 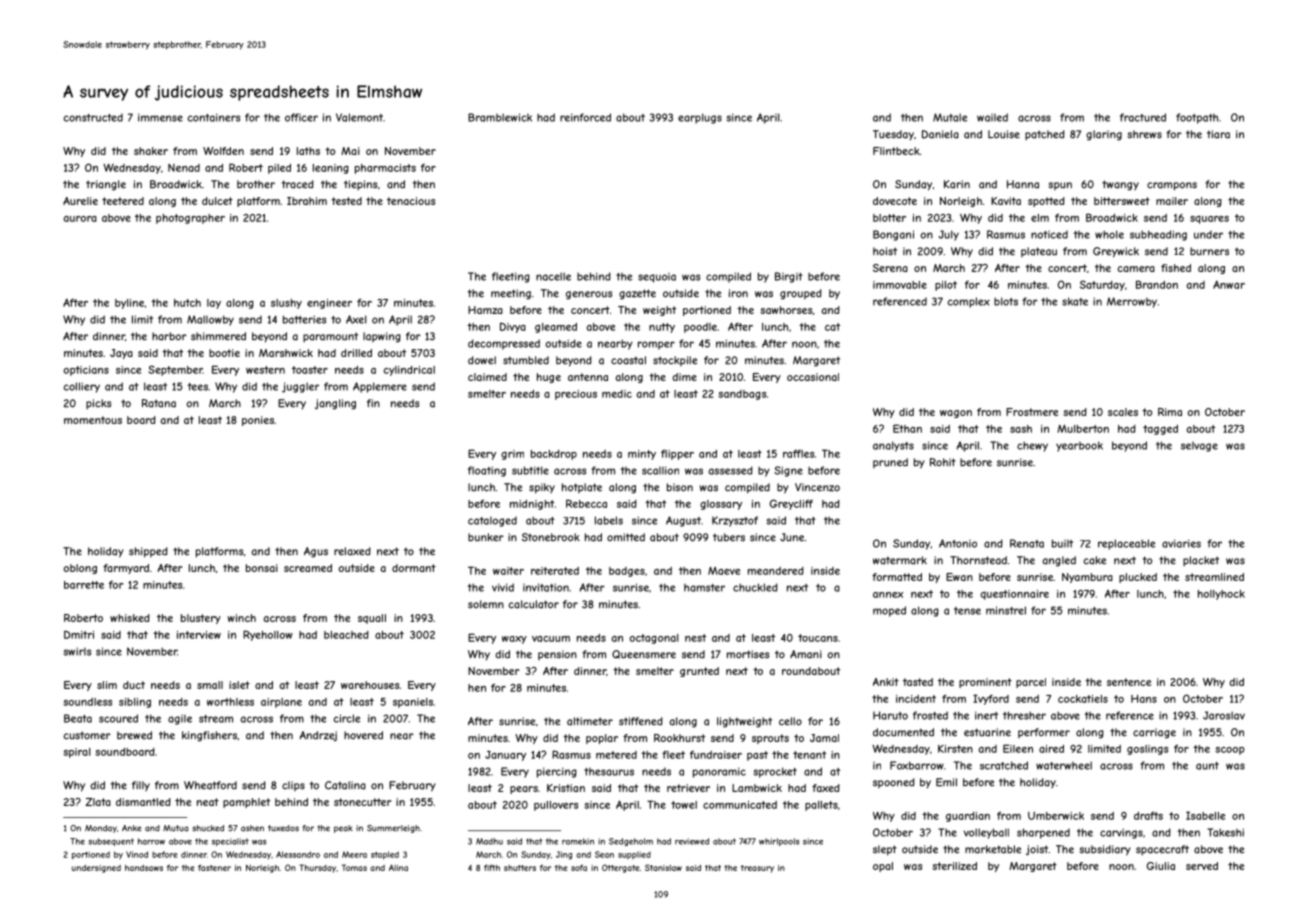 What do you see at coordinates (175, 828) in the screenshot?
I see `Mutua` at bounding box center [175, 828].
